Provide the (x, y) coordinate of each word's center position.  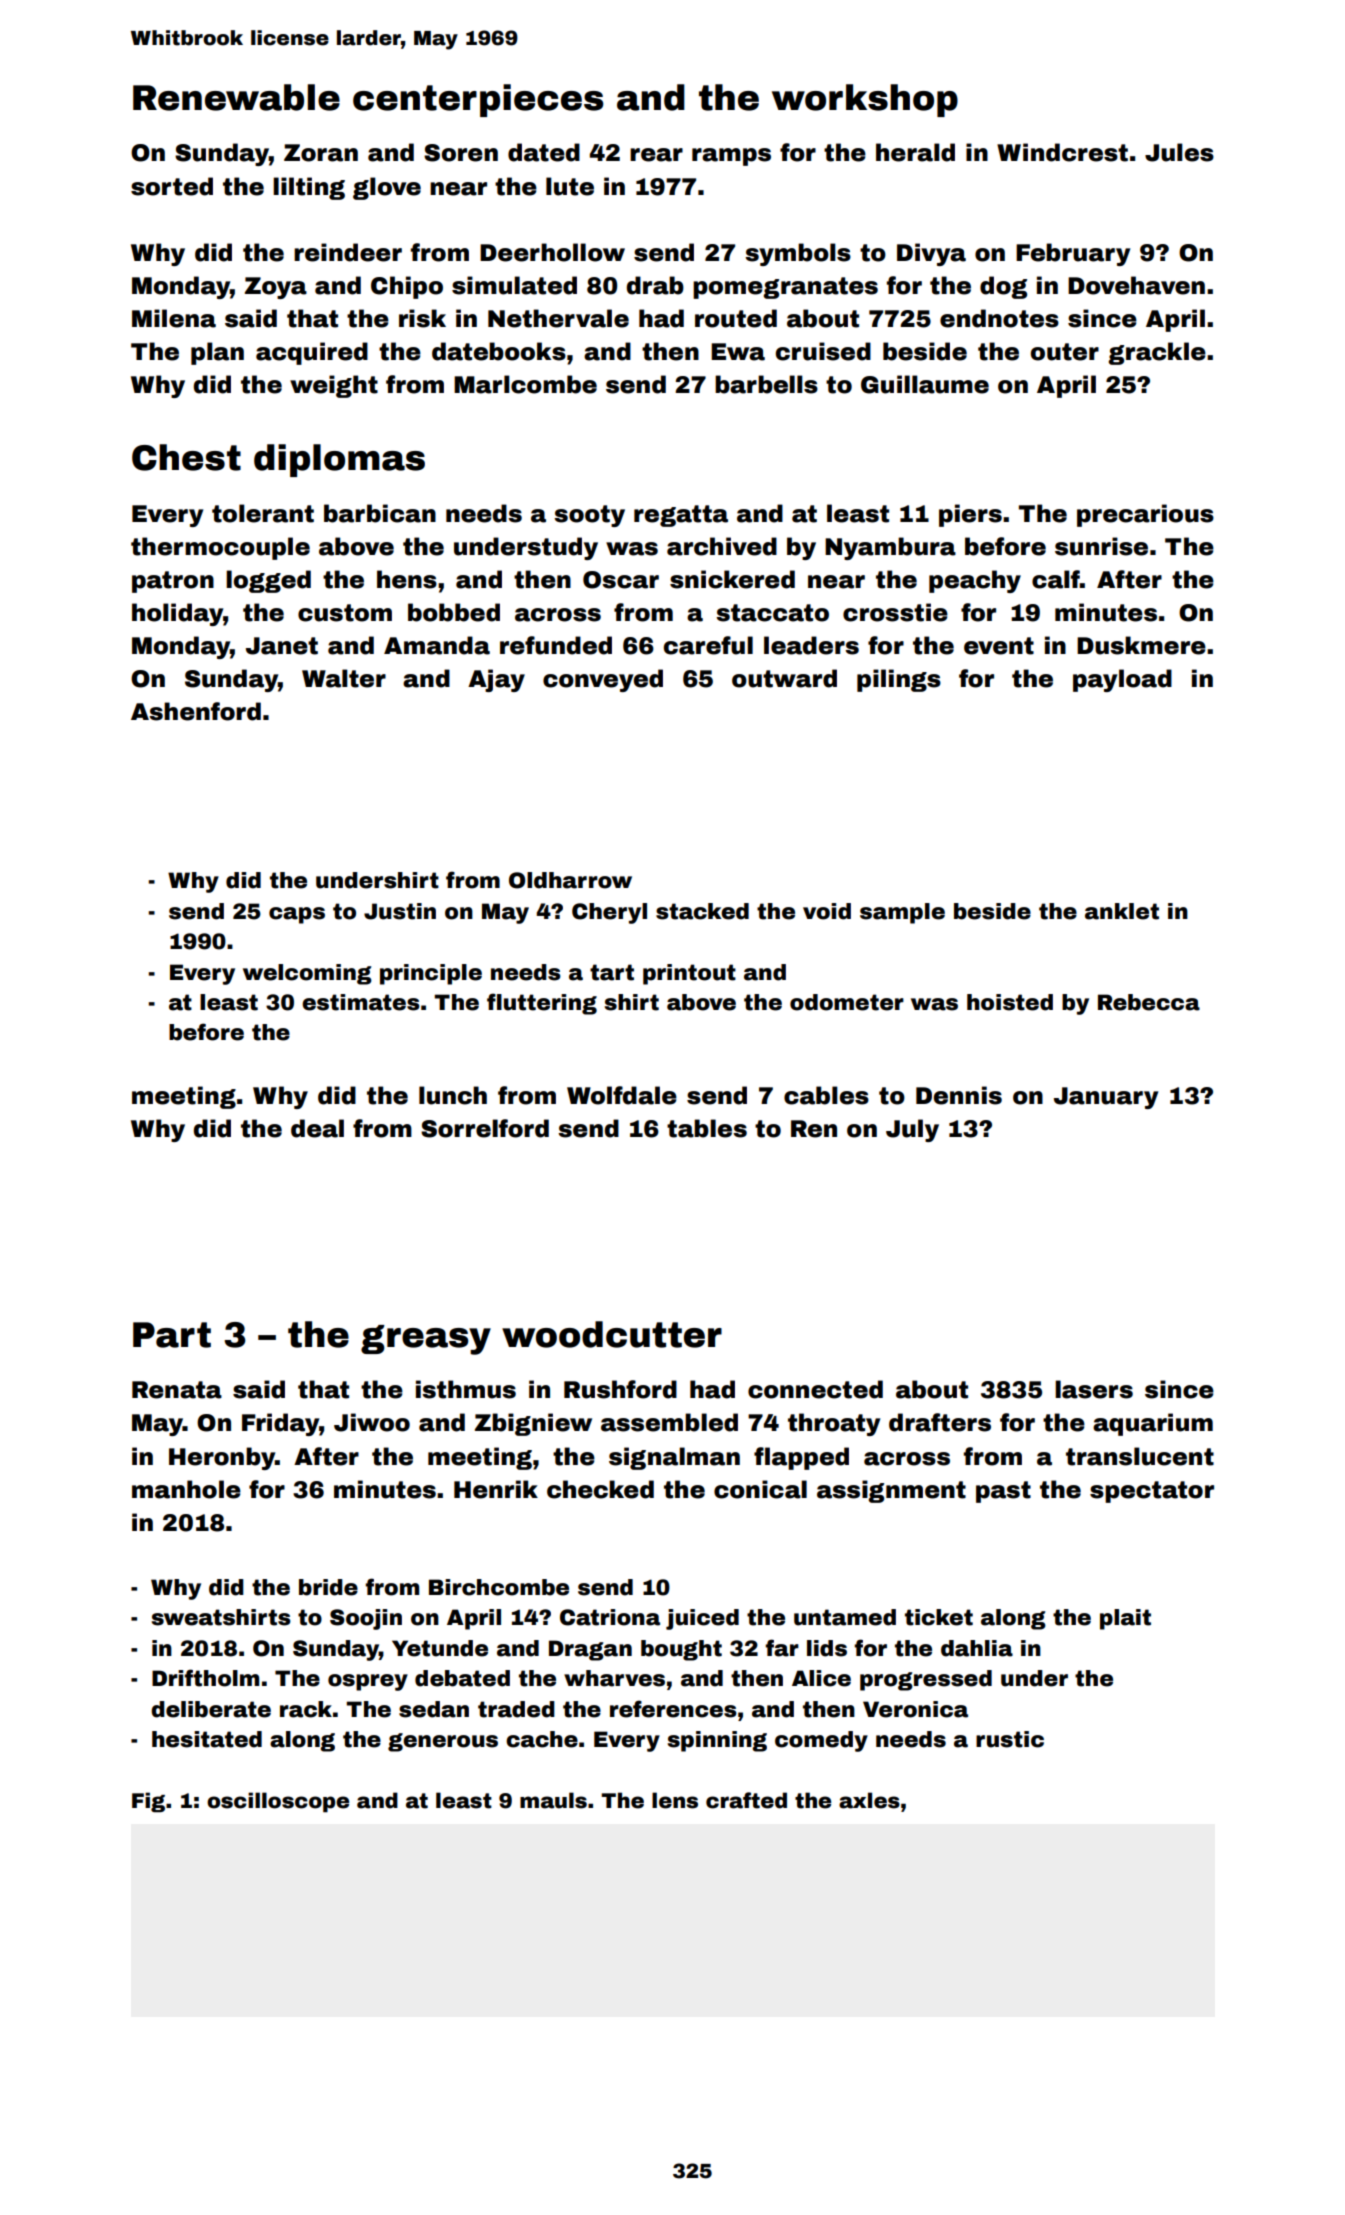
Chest (186, 457)
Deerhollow (552, 252)
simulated (514, 285)
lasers (1094, 1389)
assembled (669, 1422)
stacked (702, 911)
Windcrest (1062, 152)
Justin (400, 911)
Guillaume (925, 384)
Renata (177, 1390)
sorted (172, 186)
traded (516, 1709)
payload (1122, 680)
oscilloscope (278, 1802)
